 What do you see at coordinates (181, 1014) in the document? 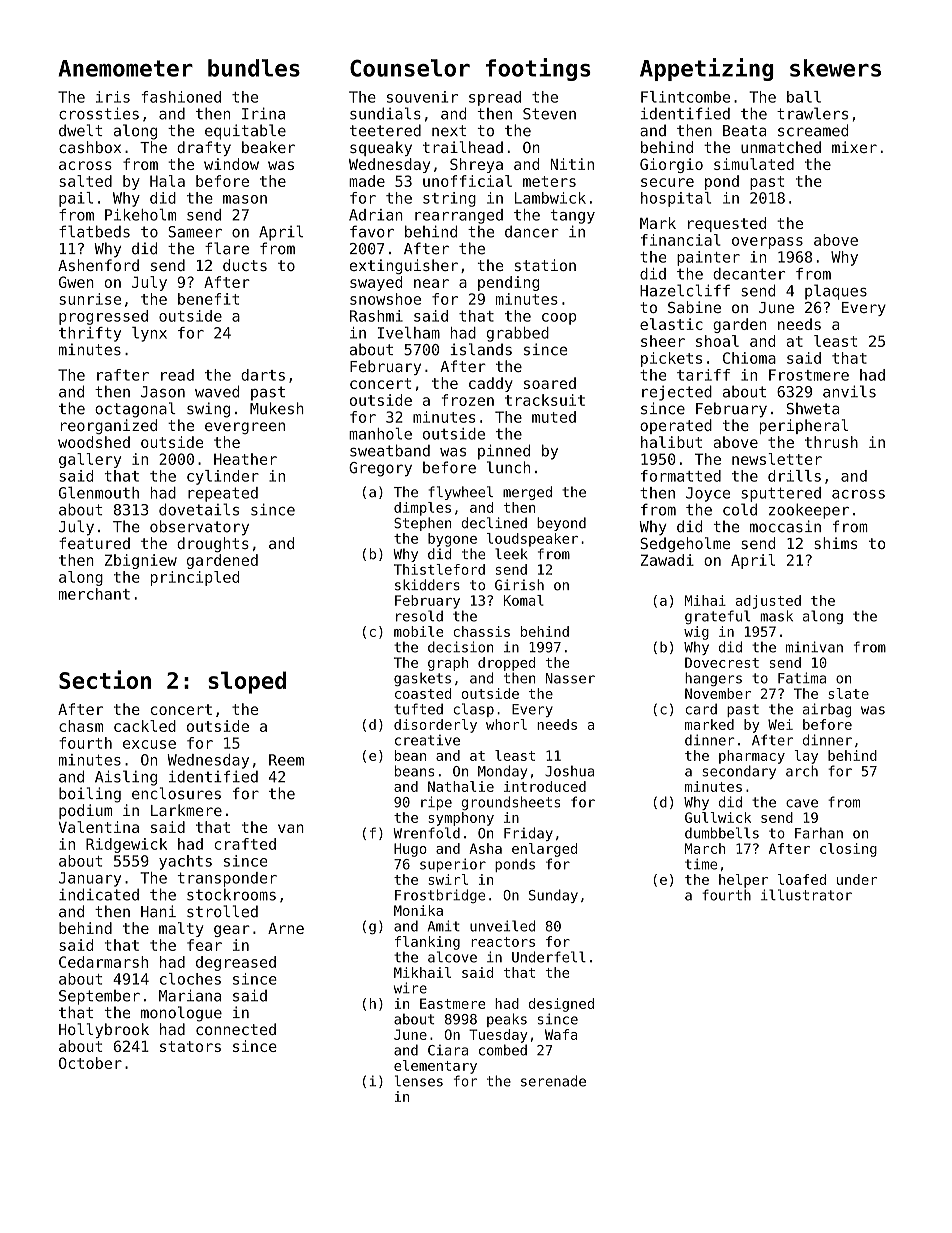
I see `monologue` at bounding box center [181, 1014].
